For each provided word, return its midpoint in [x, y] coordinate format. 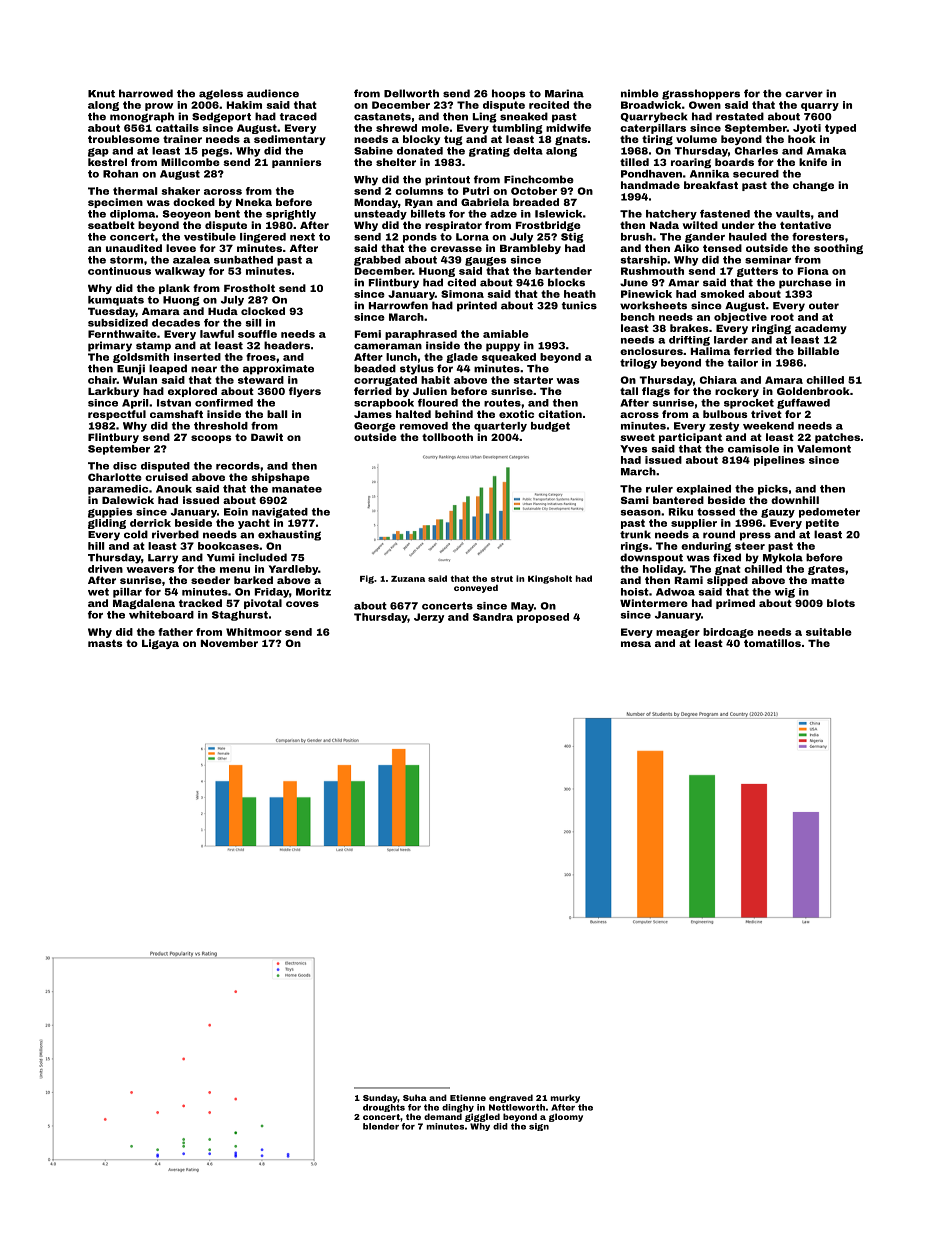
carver [804, 94]
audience [273, 93]
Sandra [493, 617]
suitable [829, 632]
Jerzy [429, 618]
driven [105, 569]
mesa [636, 644]
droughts [384, 1108]
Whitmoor [254, 632]
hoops [509, 94]
